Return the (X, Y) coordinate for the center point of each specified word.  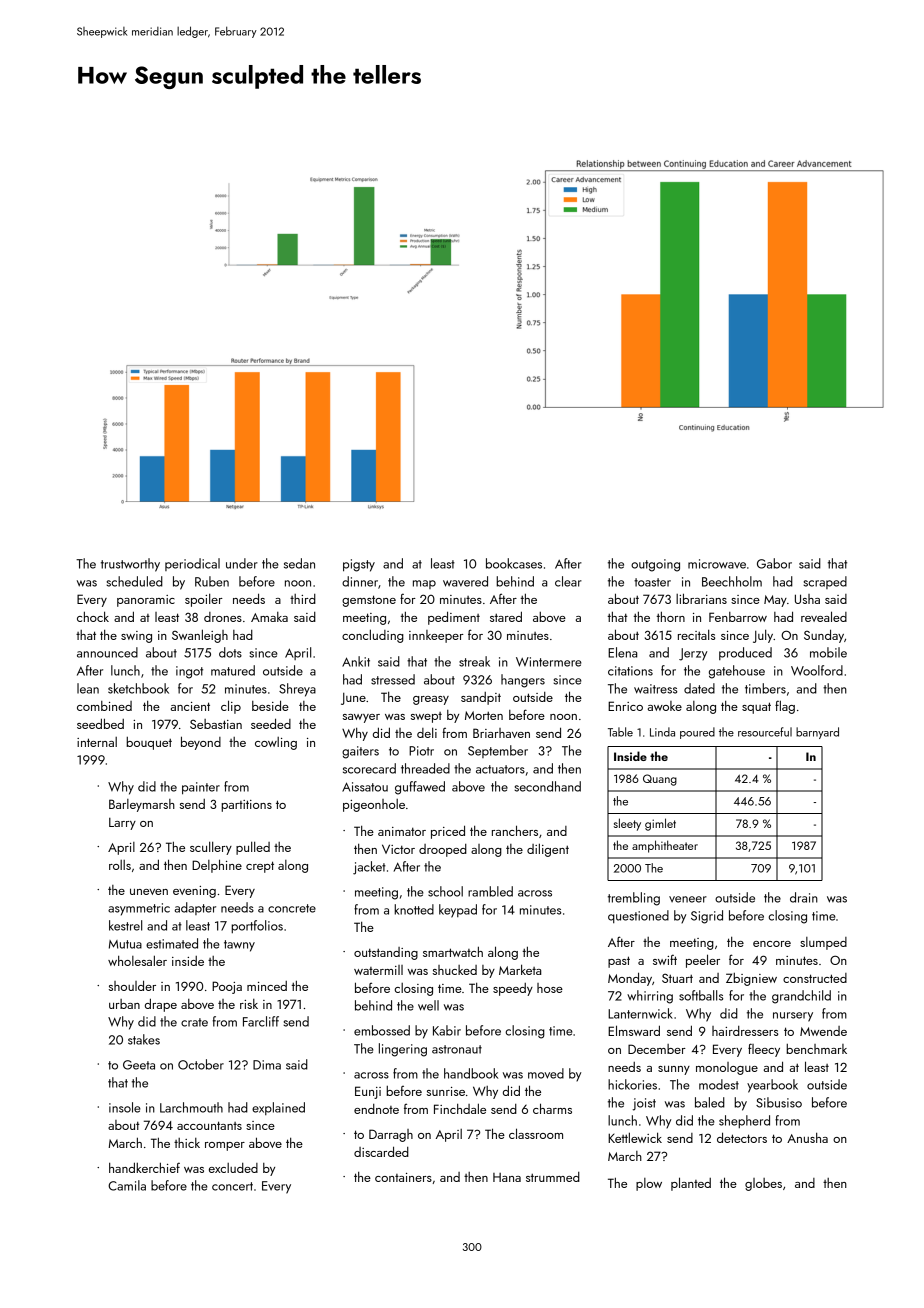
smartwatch (453, 951)
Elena (622, 652)
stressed (393, 679)
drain (804, 897)
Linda (662, 732)
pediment (454, 618)
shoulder (132, 985)
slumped (823, 943)
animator (402, 831)
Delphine (217, 866)
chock (93, 616)
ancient (190, 706)
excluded (233, 1168)
